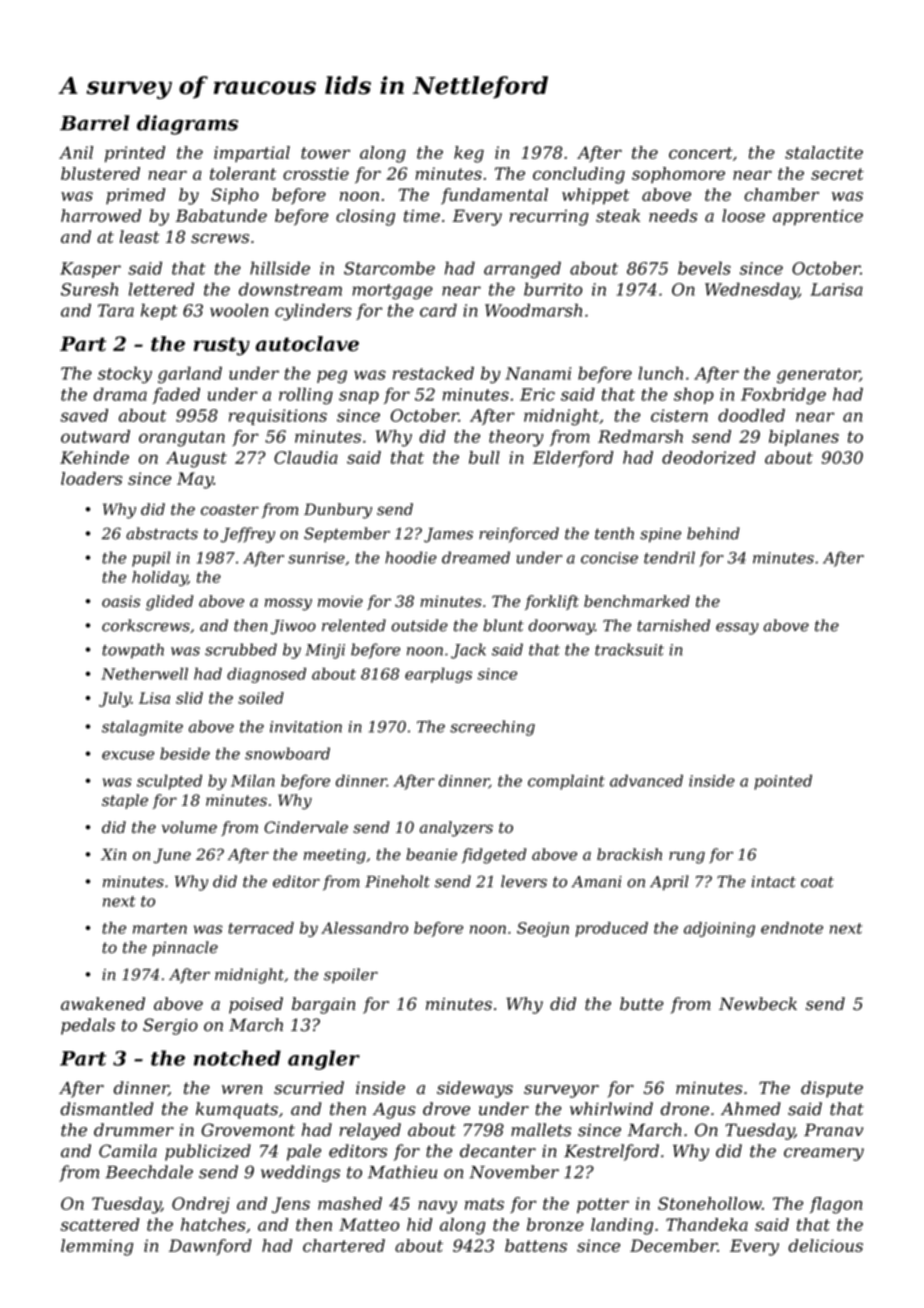  I want to click on publicized, so click(208, 1152).
